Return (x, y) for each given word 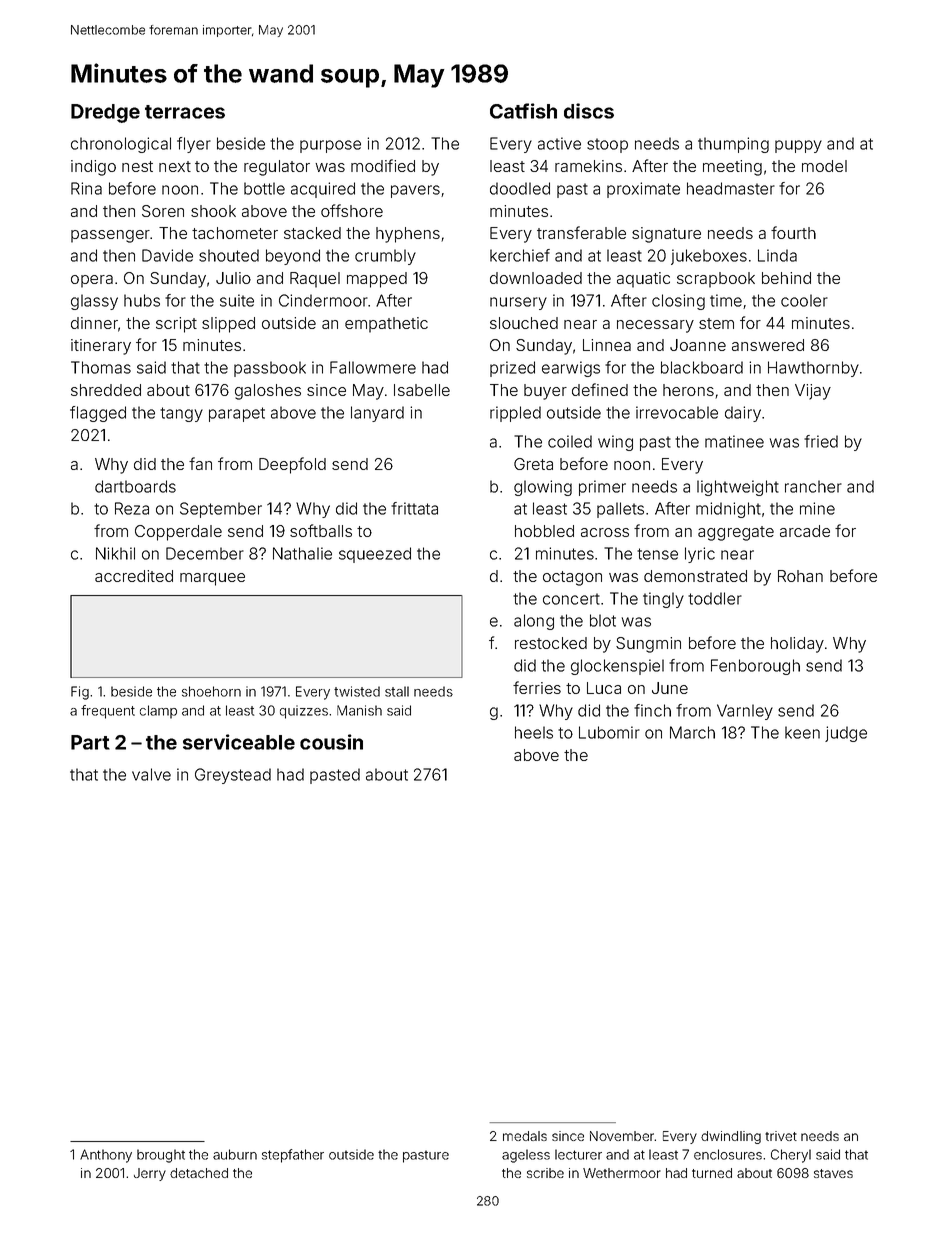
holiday (797, 645)
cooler (804, 300)
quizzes (304, 712)
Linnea (607, 345)
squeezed (375, 555)
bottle (264, 188)
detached (199, 1173)
